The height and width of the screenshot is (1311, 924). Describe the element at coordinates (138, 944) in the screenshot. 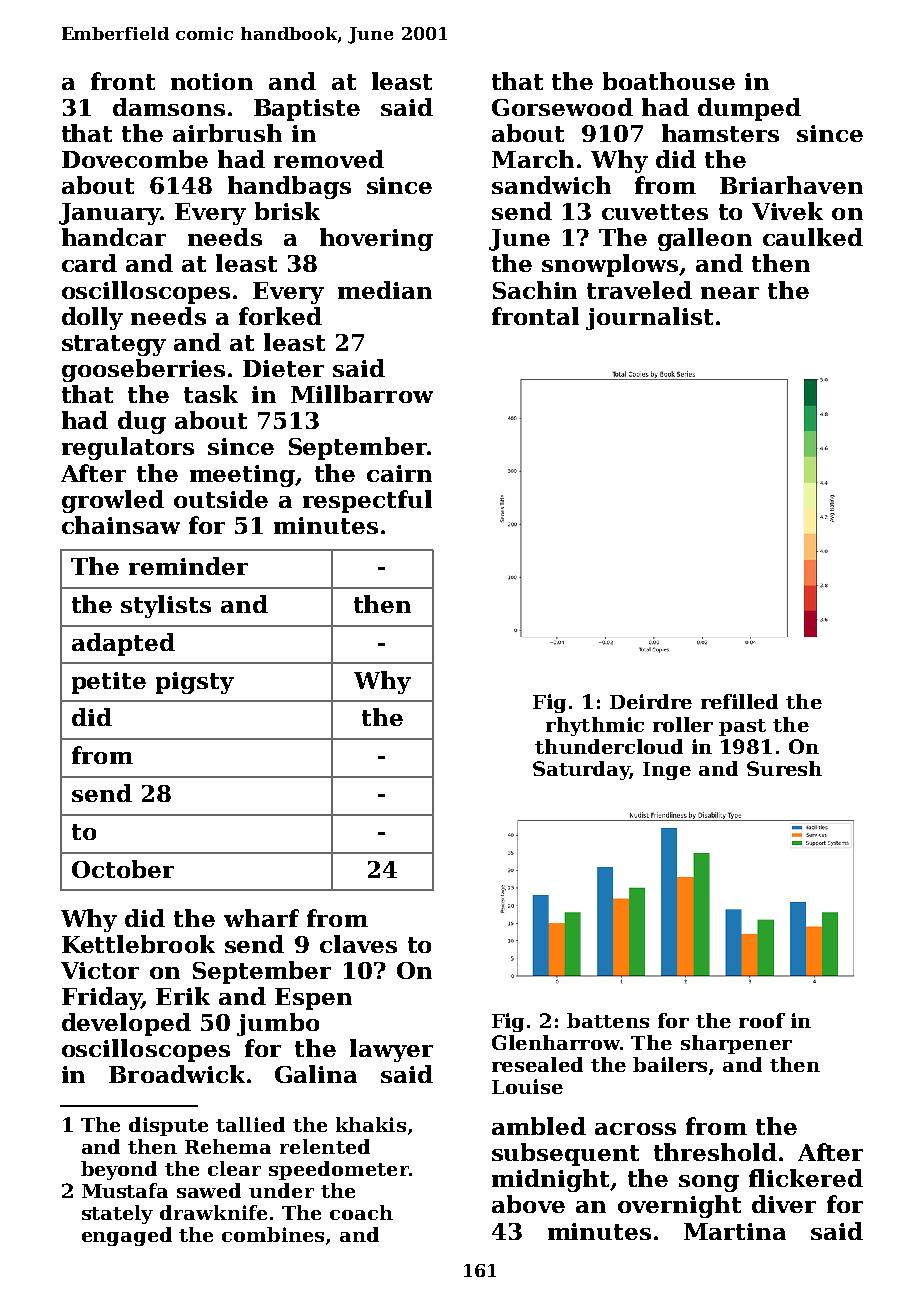

I see `Kettlebrook` at that location.
